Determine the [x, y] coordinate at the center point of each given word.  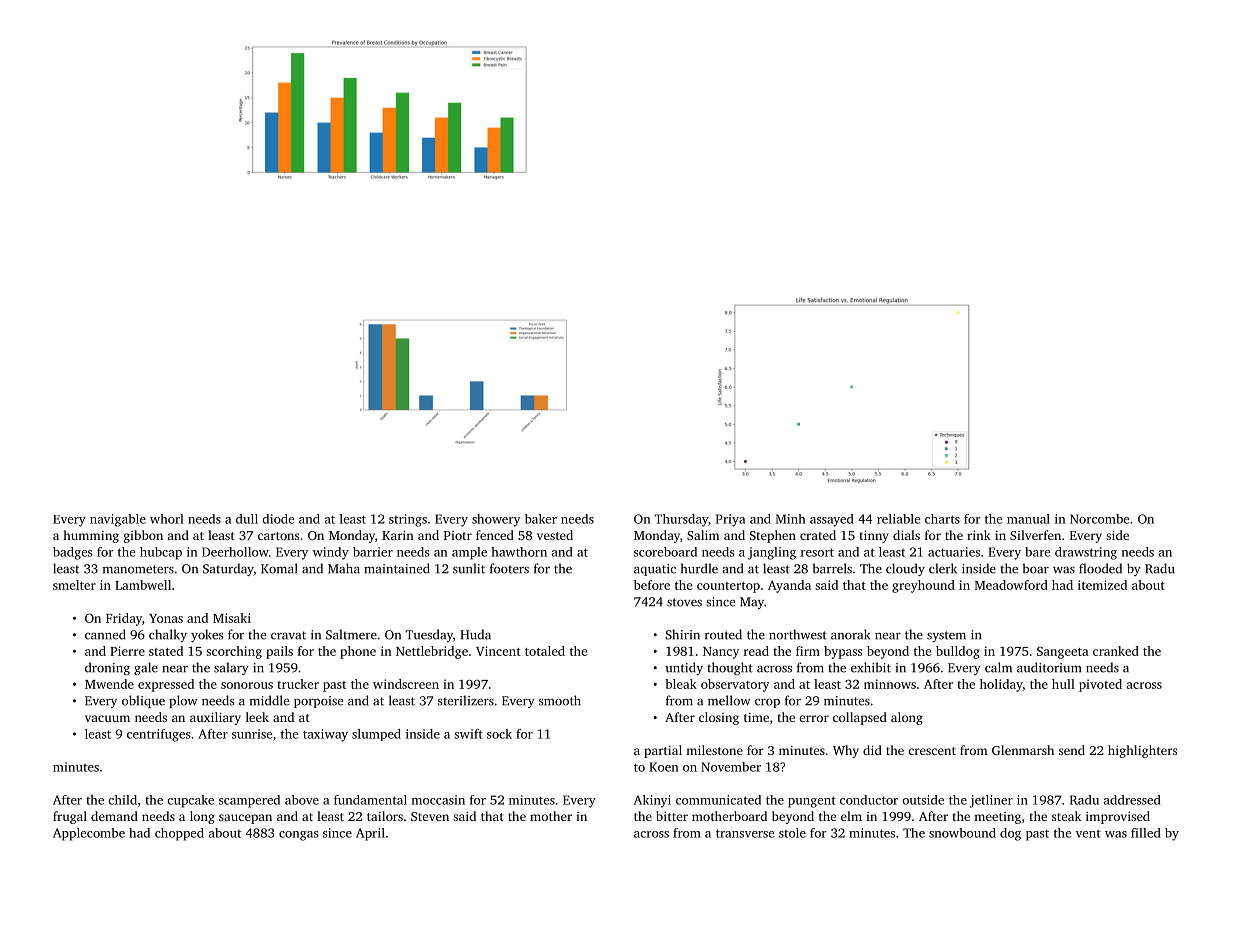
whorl [167, 519]
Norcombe [1099, 519]
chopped [179, 834]
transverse [745, 833]
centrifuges [159, 735]
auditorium [1049, 667]
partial [663, 751]
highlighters [1142, 751]
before [652, 585]
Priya [731, 520]
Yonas [166, 618]
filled [1146, 833]
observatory [735, 685]
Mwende [109, 684]
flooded [1100, 568]
